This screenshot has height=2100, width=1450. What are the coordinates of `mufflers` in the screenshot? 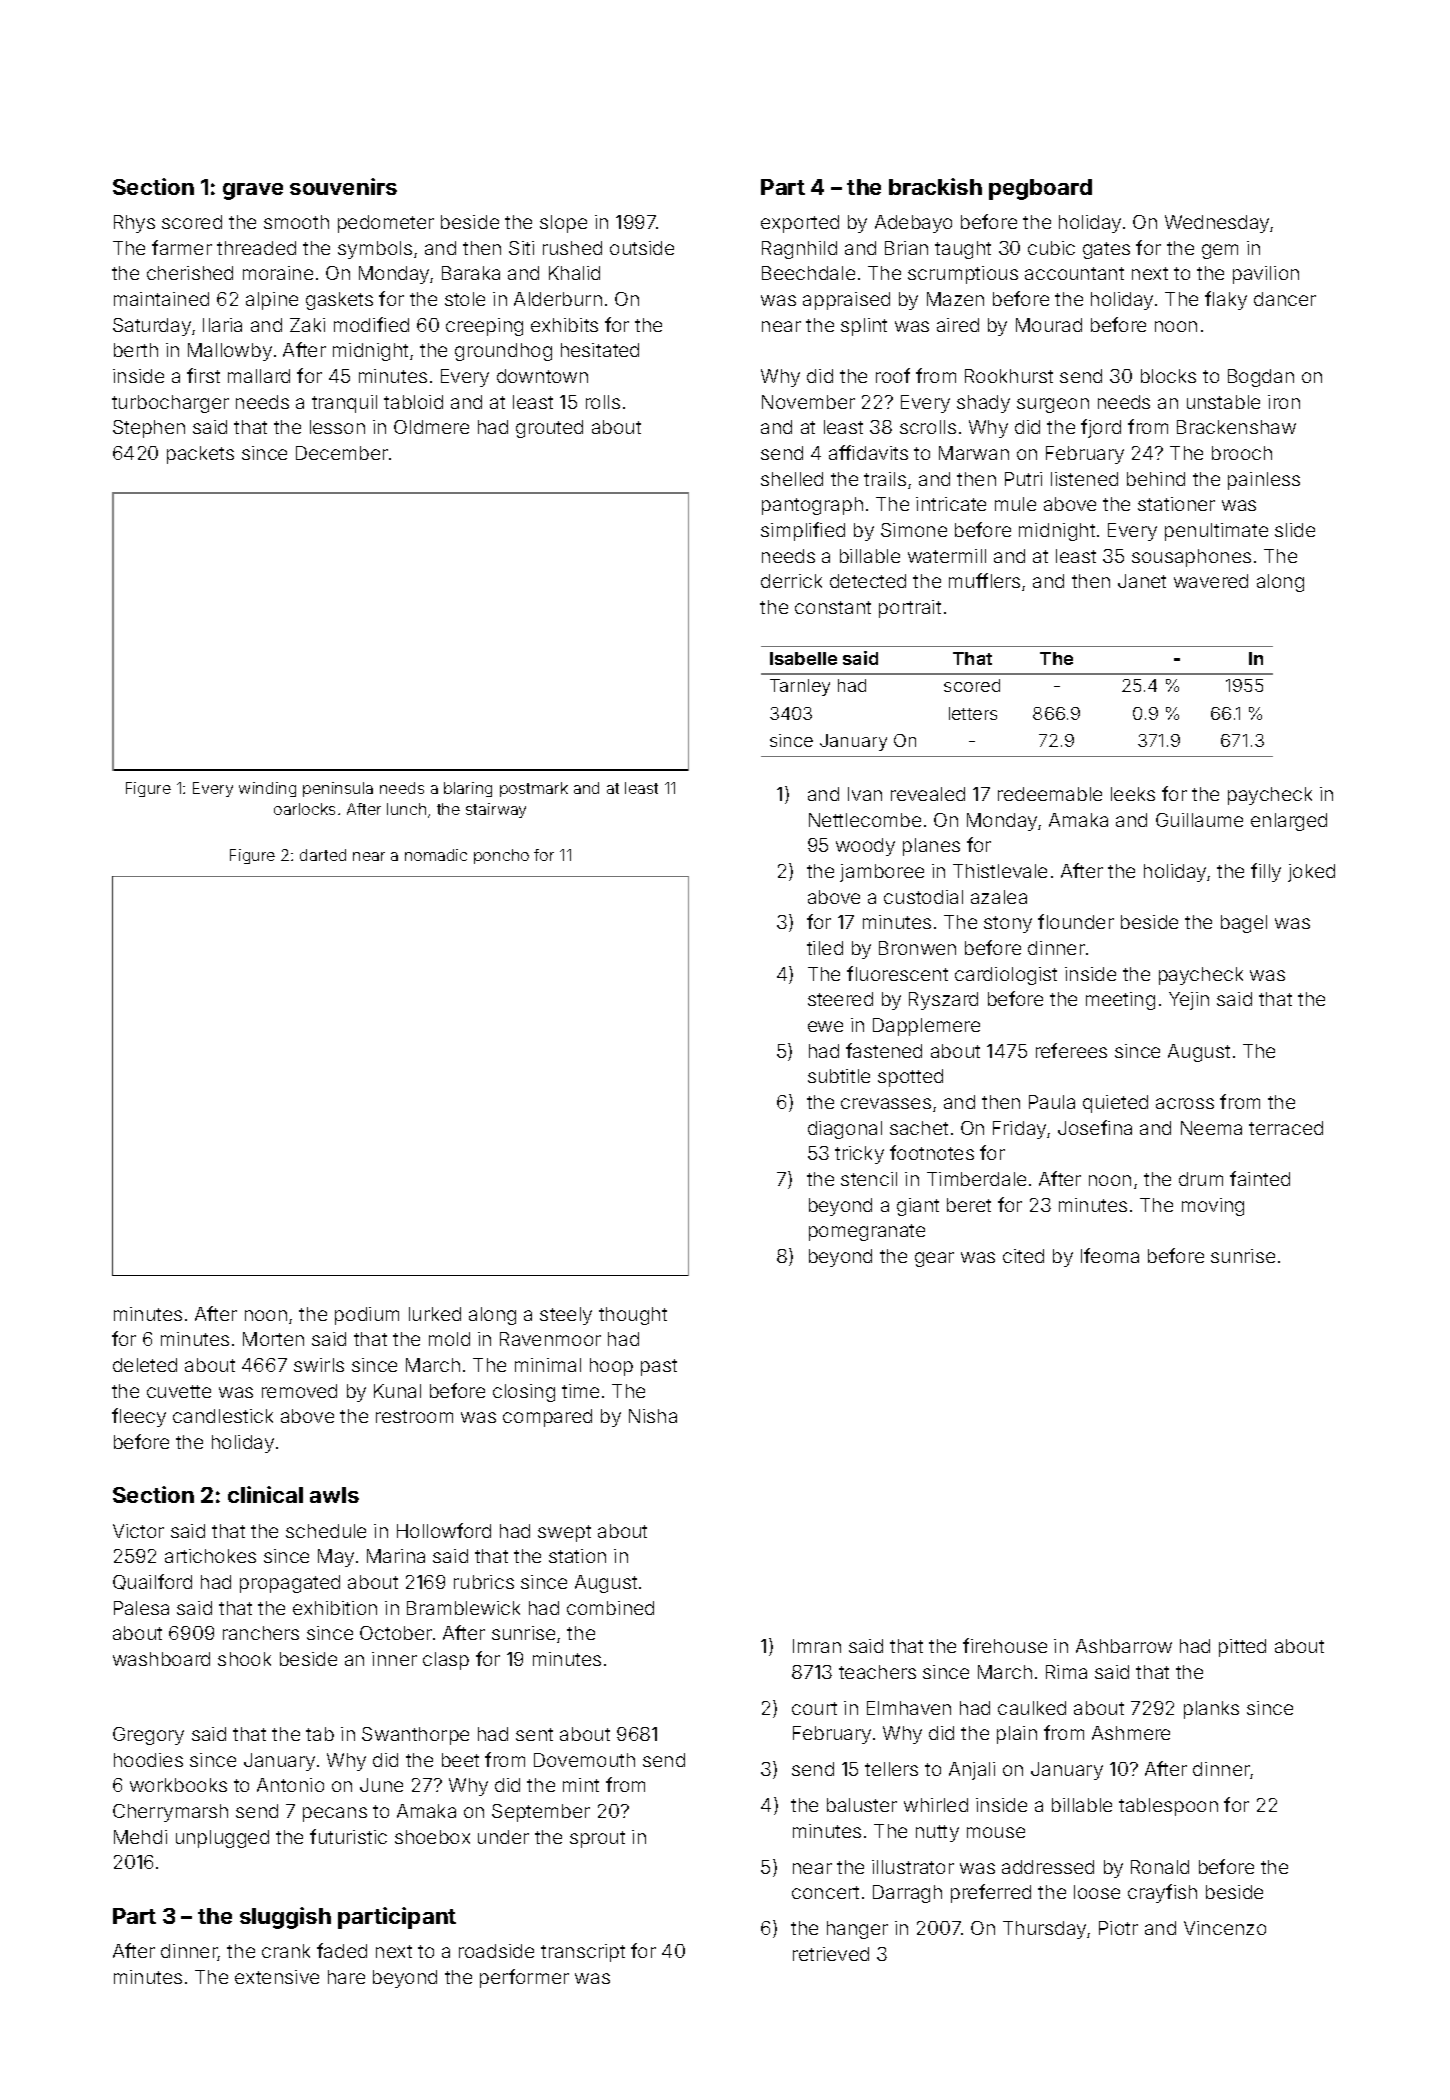 It's located at (984, 580).
